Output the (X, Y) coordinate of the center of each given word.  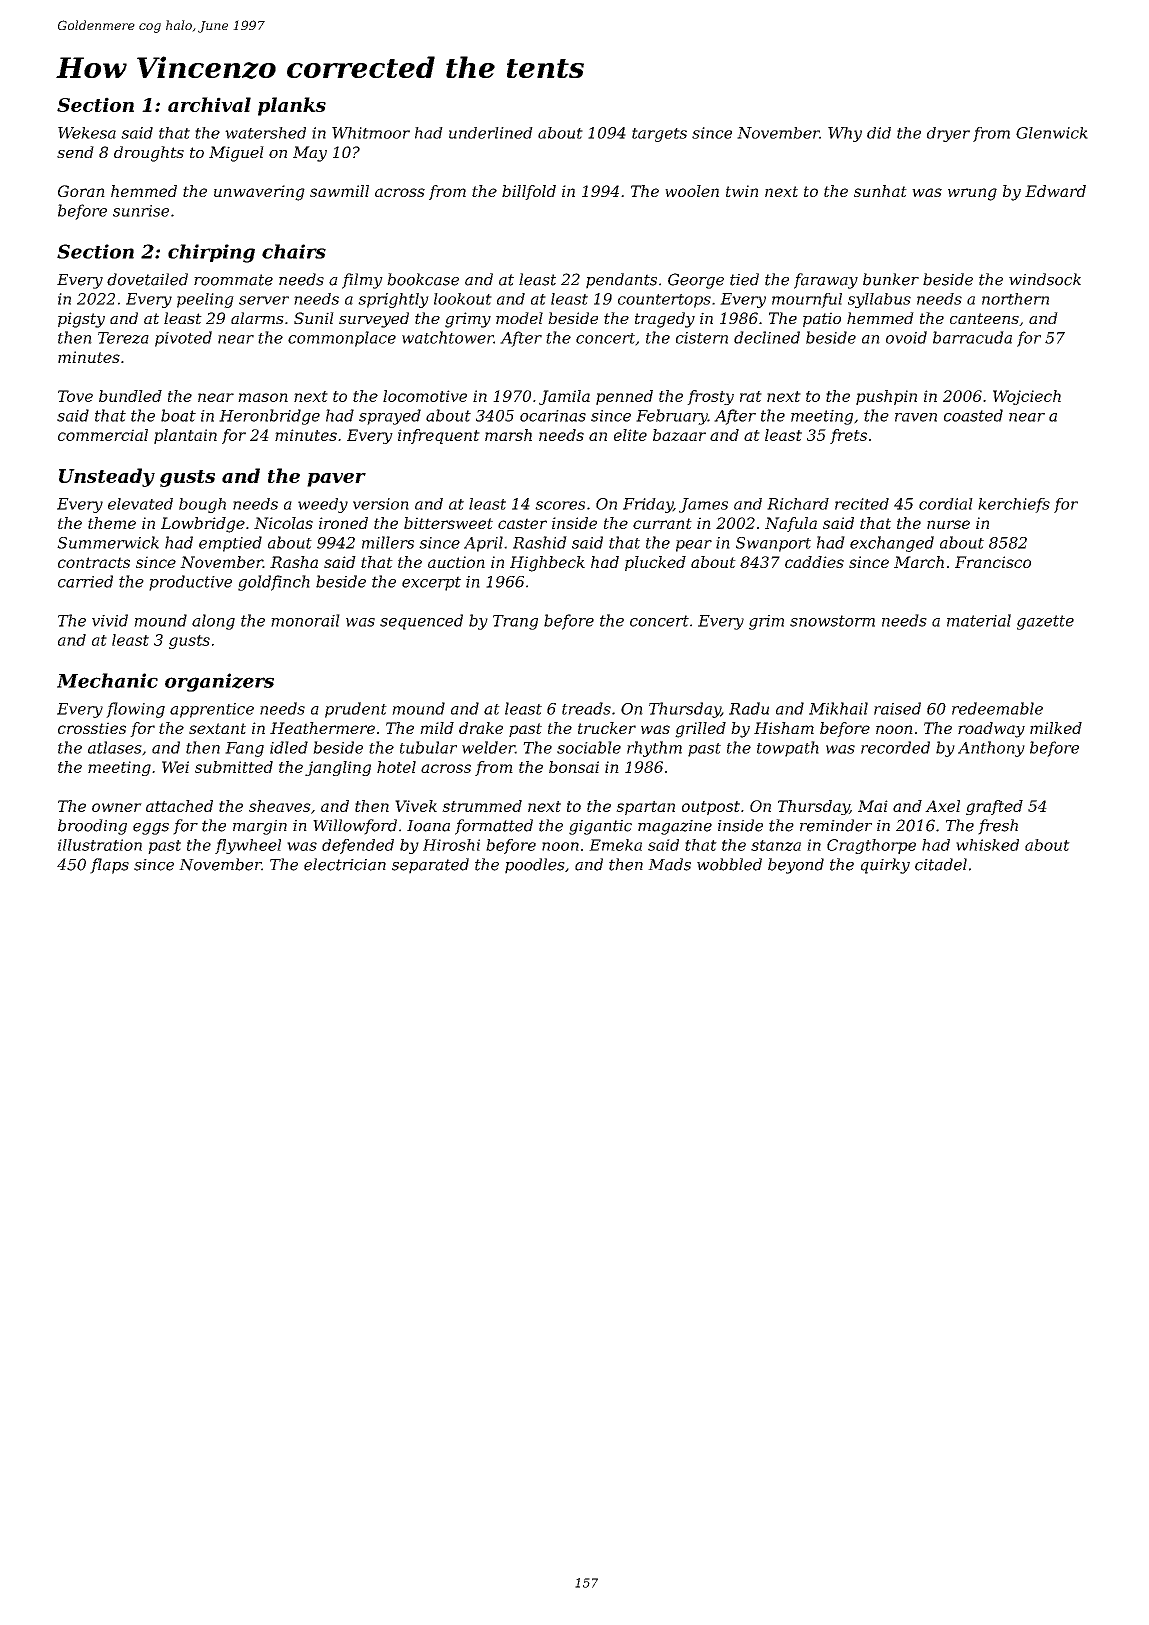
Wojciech (1027, 397)
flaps (109, 866)
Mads (669, 864)
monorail (305, 620)
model (519, 318)
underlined (491, 133)
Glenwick (1052, 133)
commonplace (342, 339)
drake (481, 728)
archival (209, 104)
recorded (895, 747)
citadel (941, 864)
